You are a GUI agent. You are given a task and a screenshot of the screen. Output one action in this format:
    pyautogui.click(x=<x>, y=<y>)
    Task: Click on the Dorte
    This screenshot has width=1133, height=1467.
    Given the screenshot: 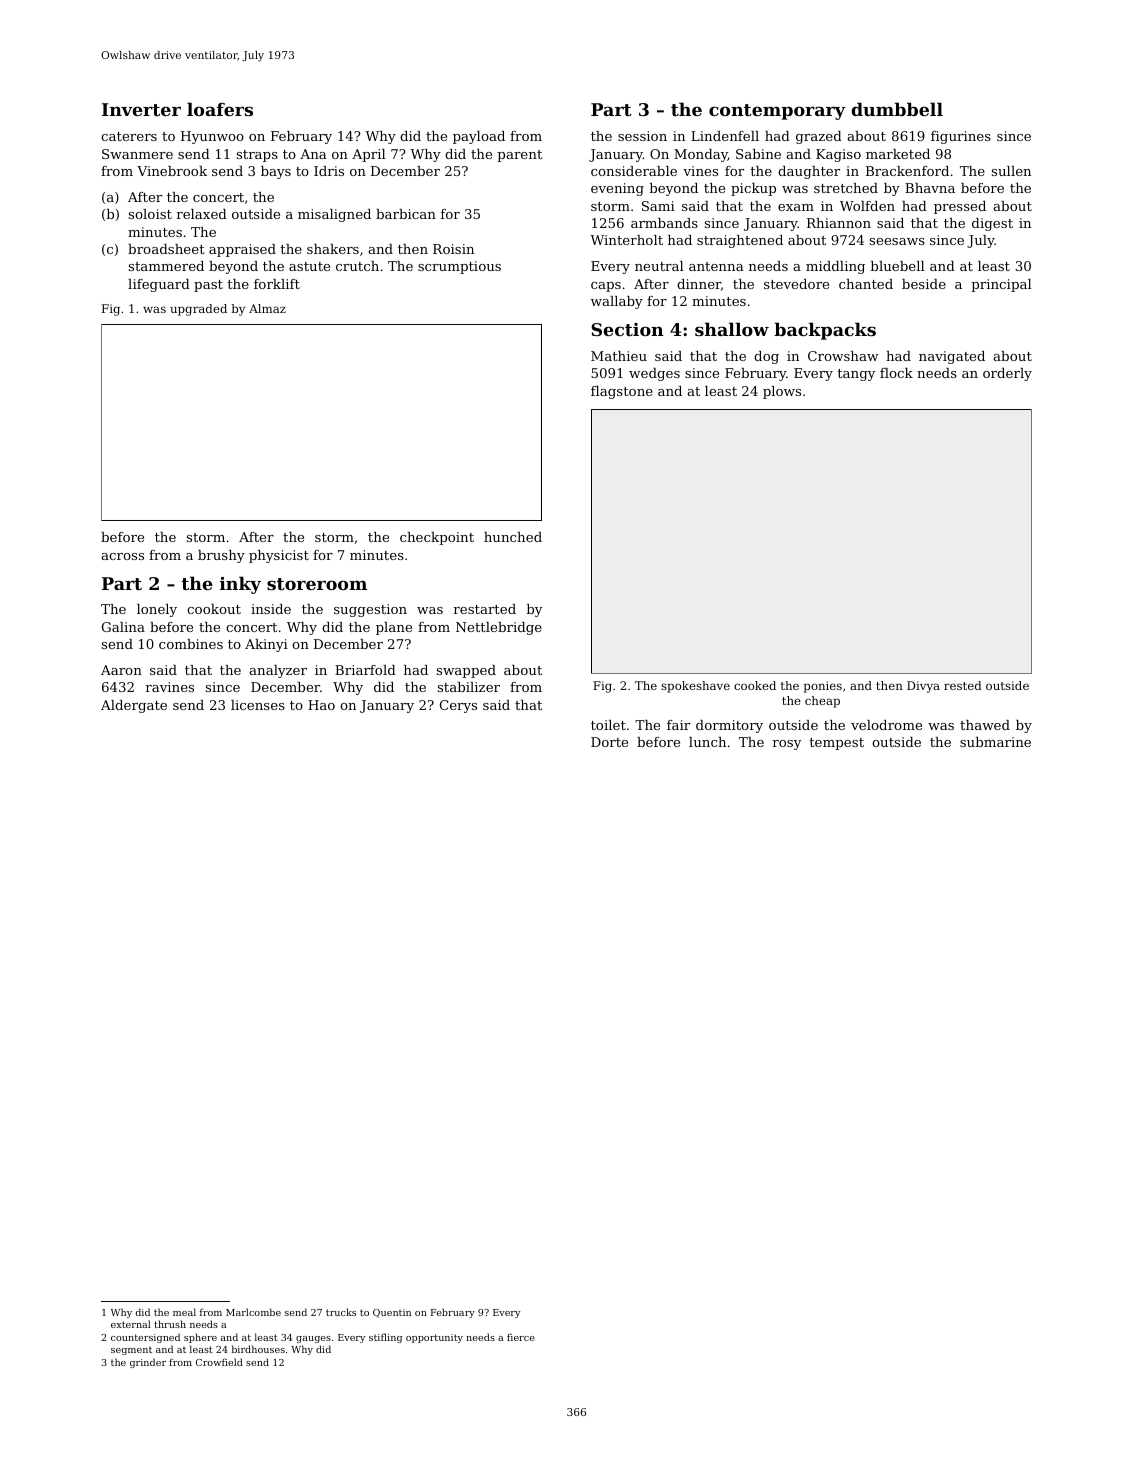 What is the action you would take?
    pyautogui.click(x=609, y=742)
